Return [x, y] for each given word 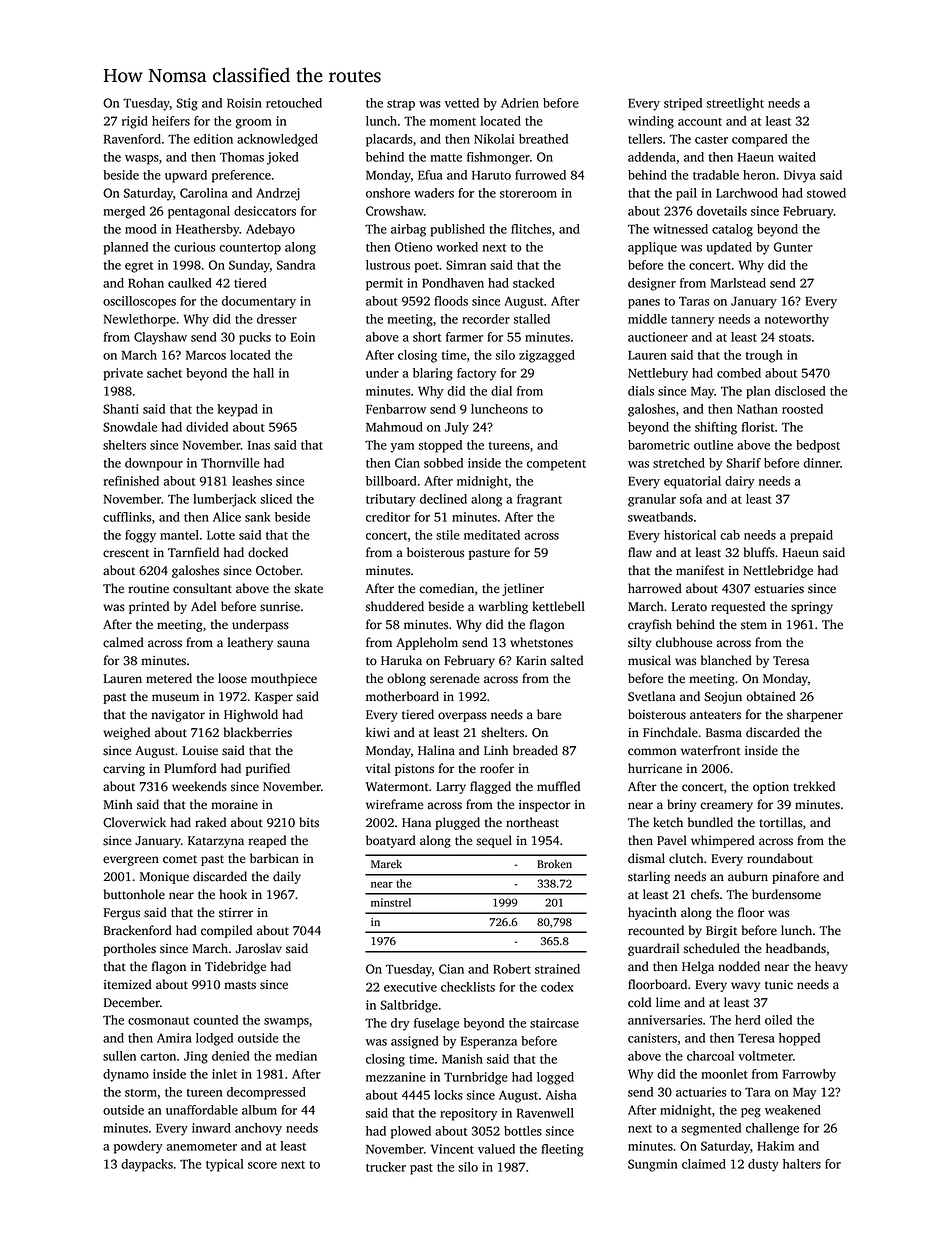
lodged [214, 1039]
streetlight [735, 104]
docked [268, 552]
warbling [503, 607]
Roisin [244, 103]
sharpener [815, 715]
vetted [462, 103]
